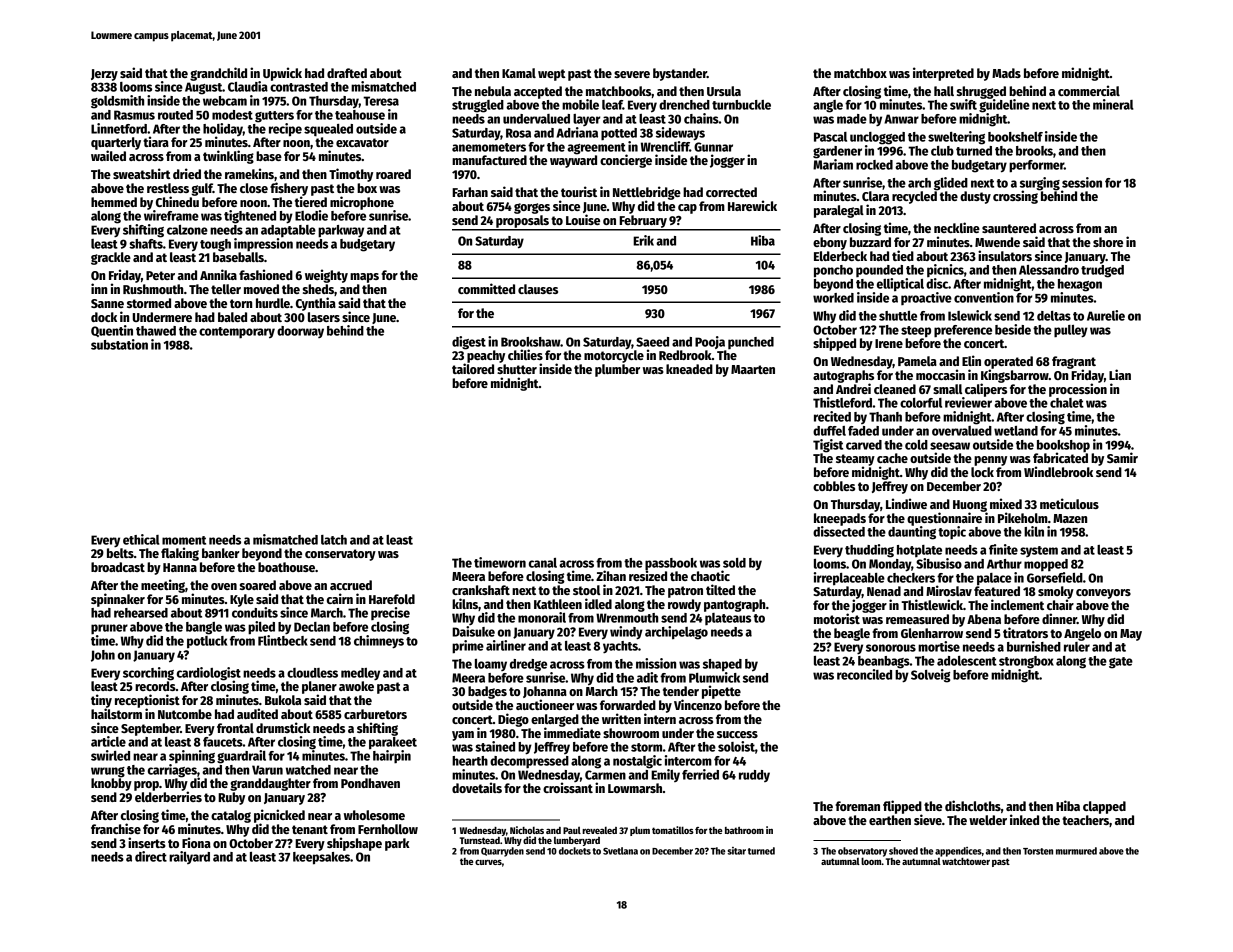 This image has height=952, width=1233. I want to click on bookshelf, so click(1015, 137).
